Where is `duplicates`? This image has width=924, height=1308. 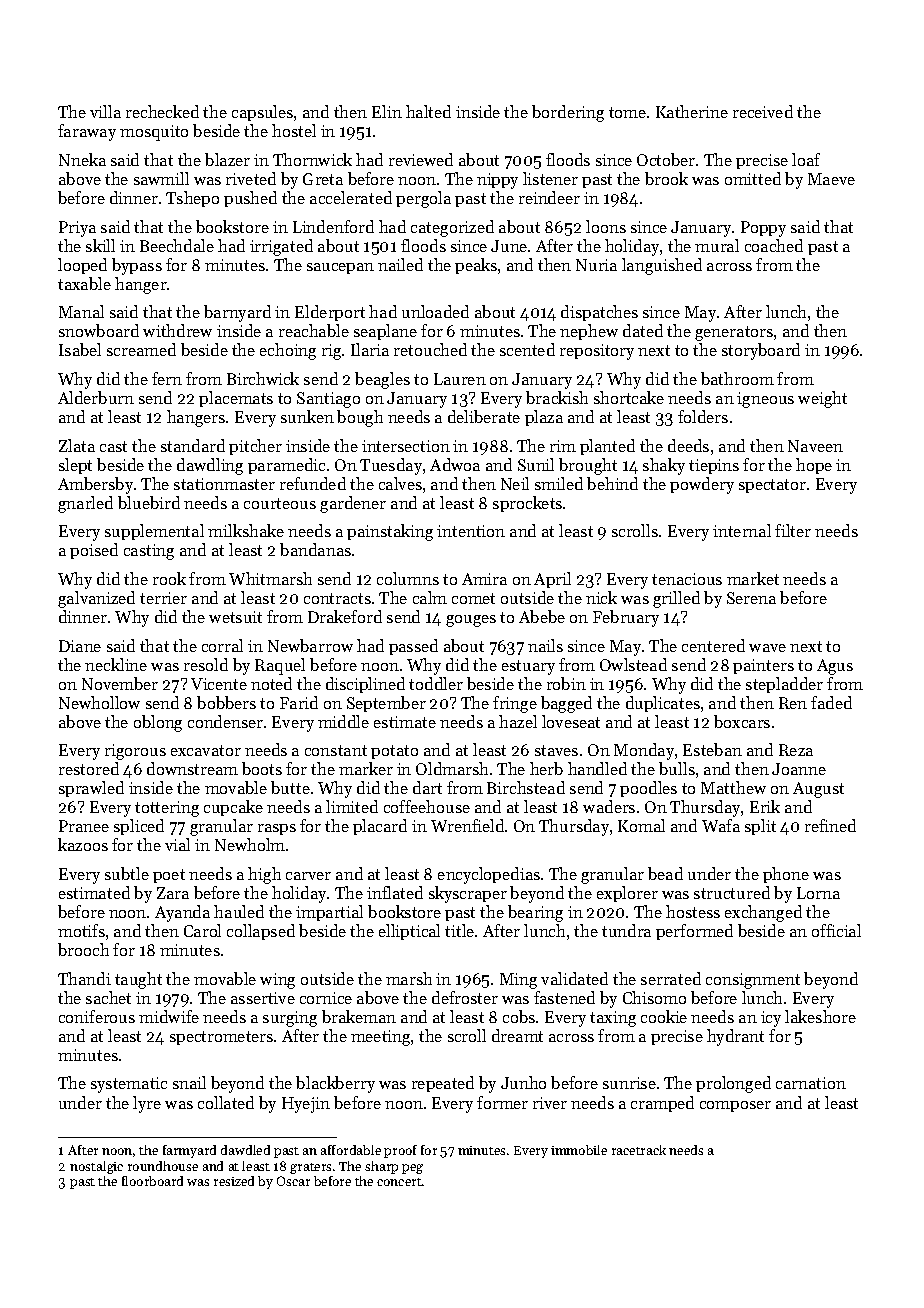 duplicates is located at coordinates (663, 704).
